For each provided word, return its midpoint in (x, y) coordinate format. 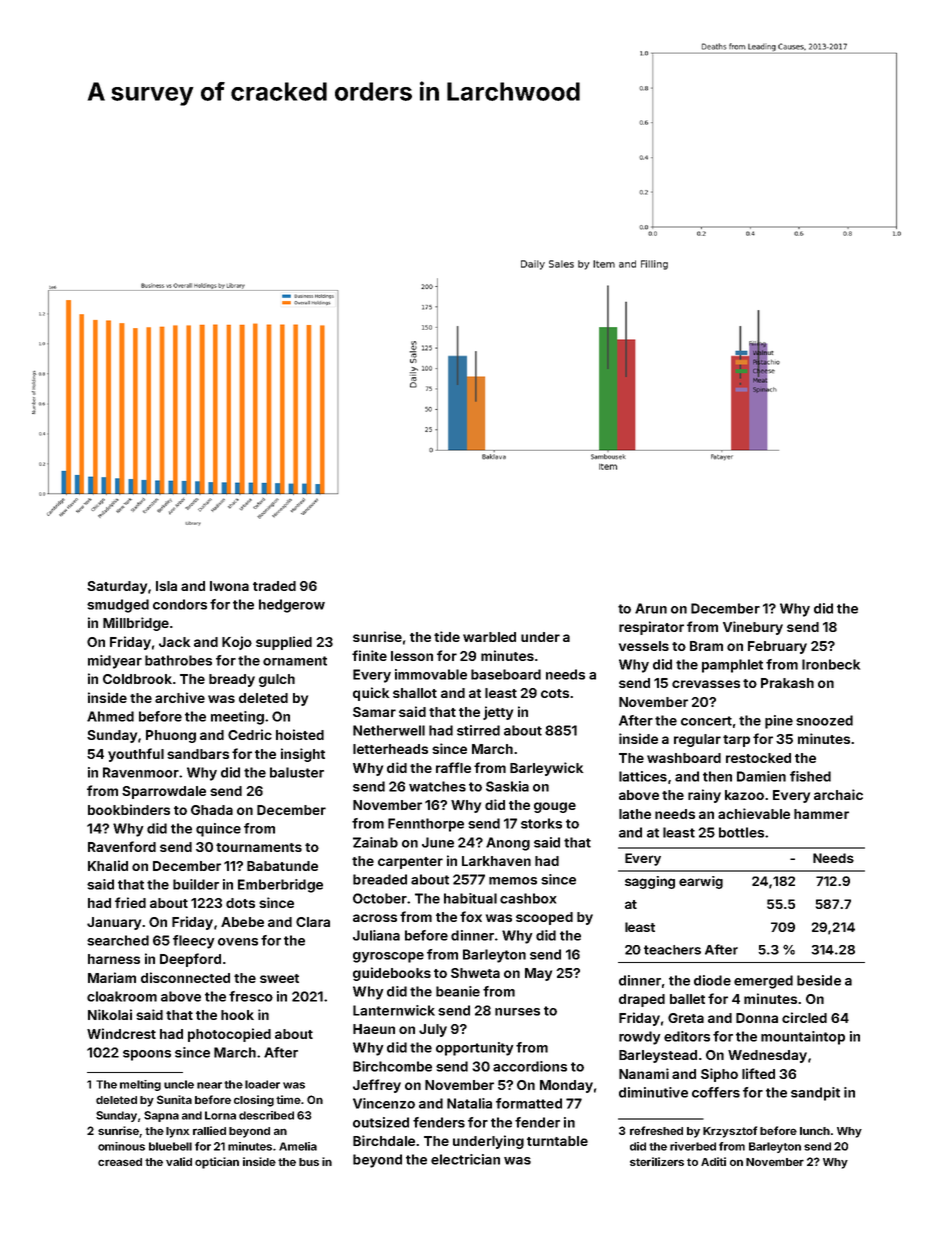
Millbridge (136, 624)
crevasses (706, 684)
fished (810, 776)
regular (697, 740)
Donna (757, 1018)
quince (218, 830)
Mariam (112, 977)
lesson (412, 656)
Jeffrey (377, 1086)
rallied (209, 1130)
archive (180, 697)
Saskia (507, 786)
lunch (815, 1131)
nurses (517, 1012)
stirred (478, 730)
